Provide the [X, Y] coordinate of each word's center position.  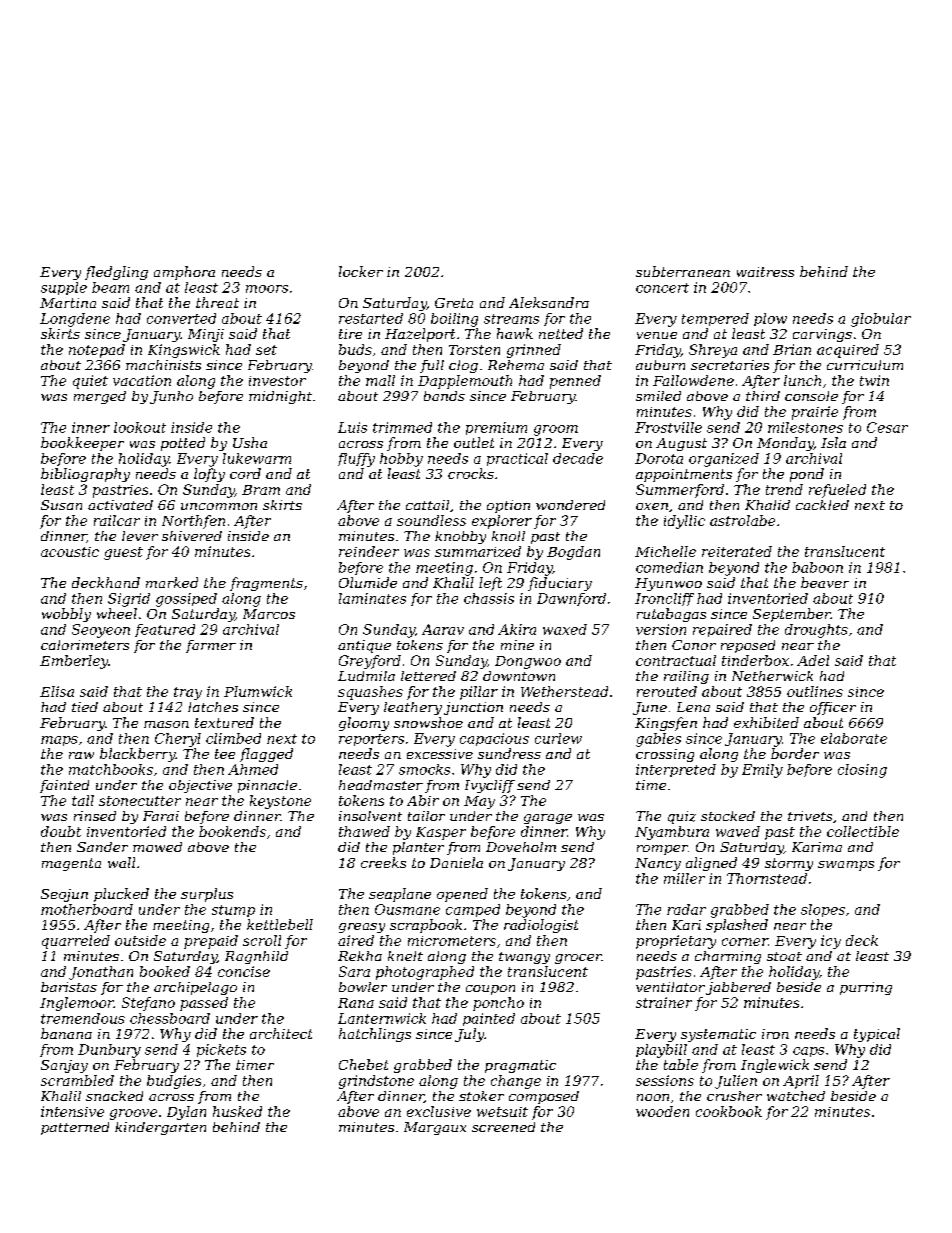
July [469, 1035]
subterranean [683, 271]
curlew [558, 738]
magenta [71, 864]
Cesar [887, 427]
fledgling [116, 273]
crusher [734, 1096]
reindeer [369, 551]
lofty [209, 475]
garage [548, 819]
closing [862, 771]
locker [361, 271]
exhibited [766, 722]
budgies [174, 1082]
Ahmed [253, 769]
